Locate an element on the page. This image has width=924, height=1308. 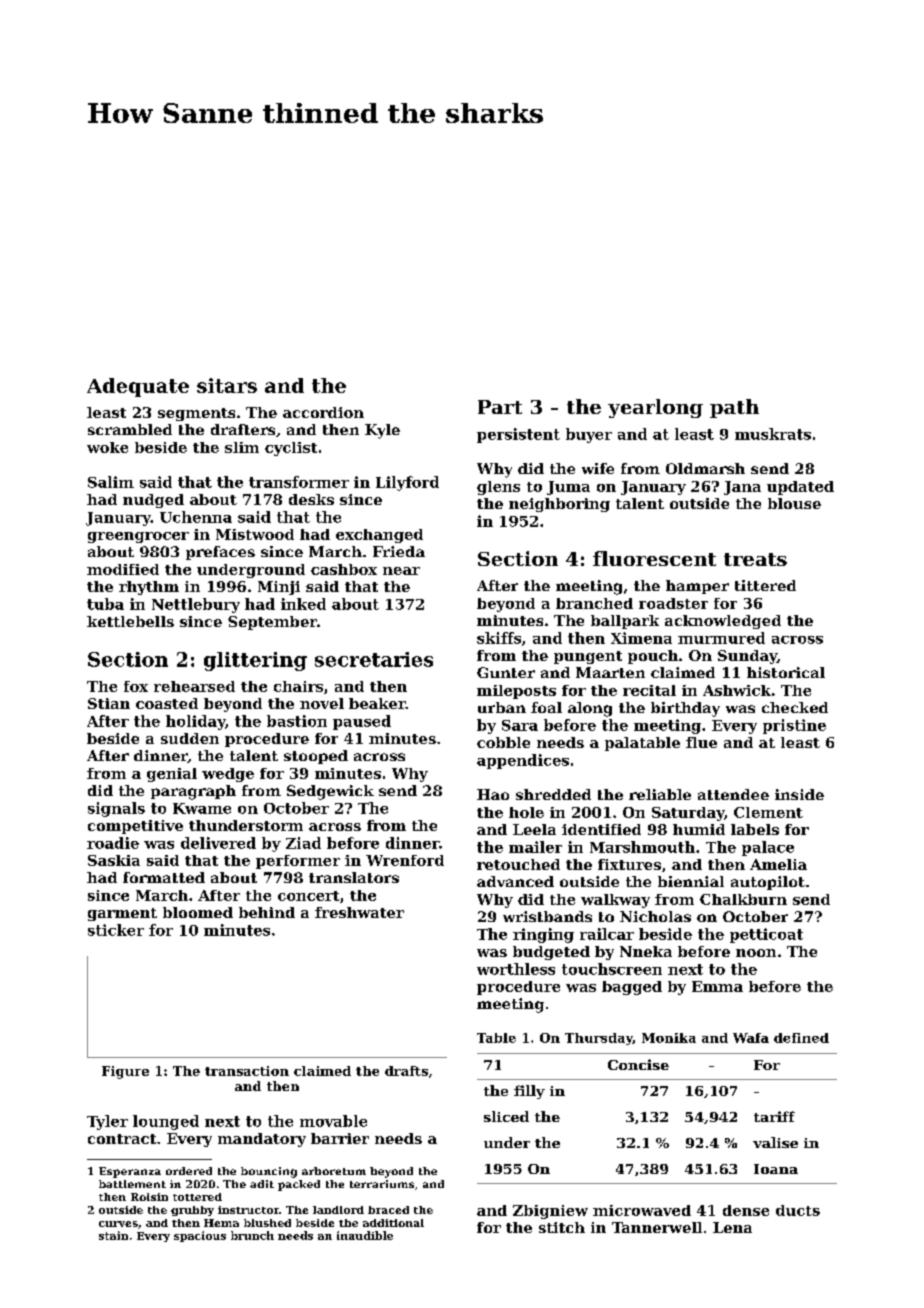
path is located at coordinates (734, 408).
